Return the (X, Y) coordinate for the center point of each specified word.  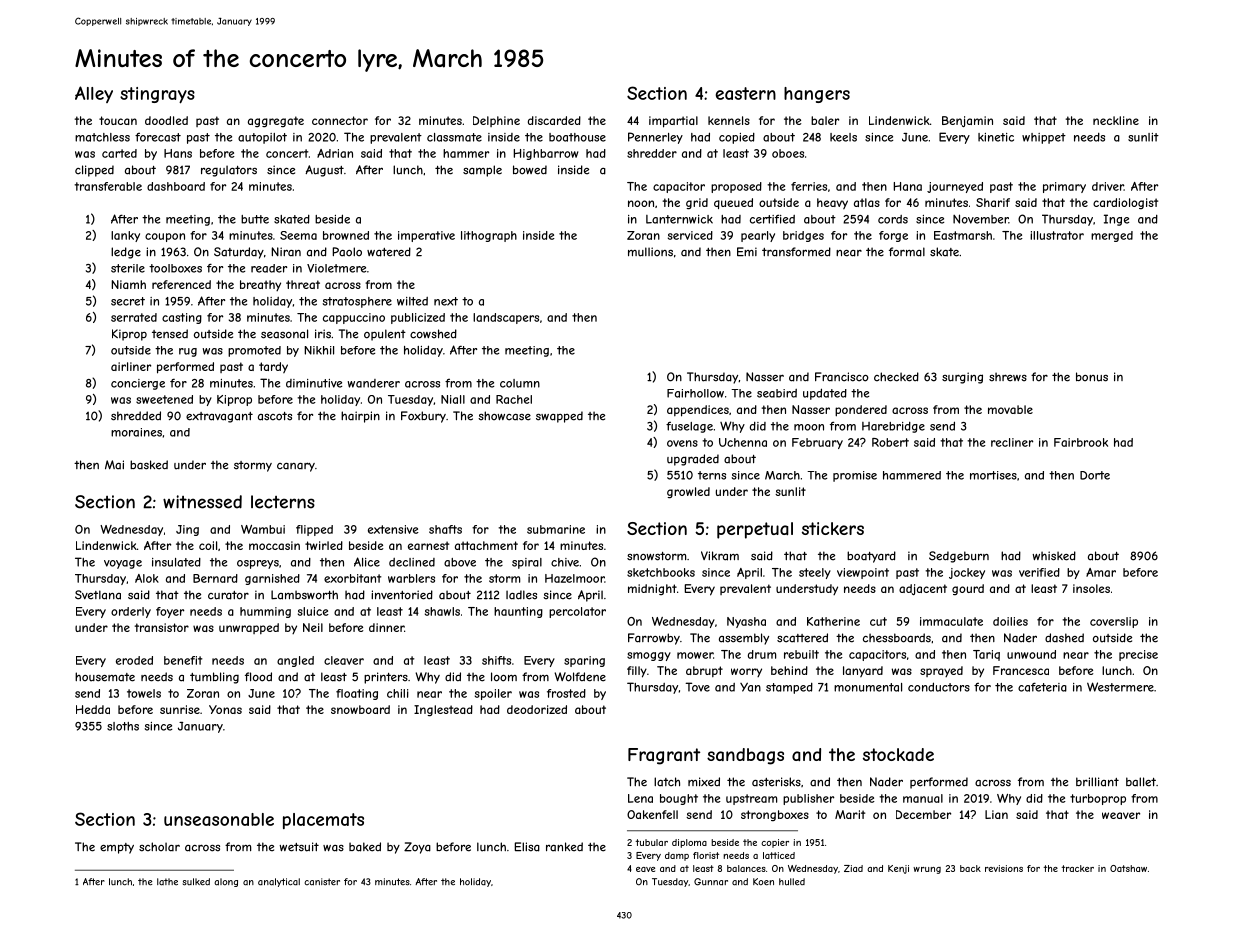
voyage (123, 564)
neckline (1116, 120)
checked (896, 377)
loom (504, 677)
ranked (564, 847)
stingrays (157, 95)
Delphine (496, 121)
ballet (1141, 782)
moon (809, 427)
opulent (385, 335)
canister (322, 882)
